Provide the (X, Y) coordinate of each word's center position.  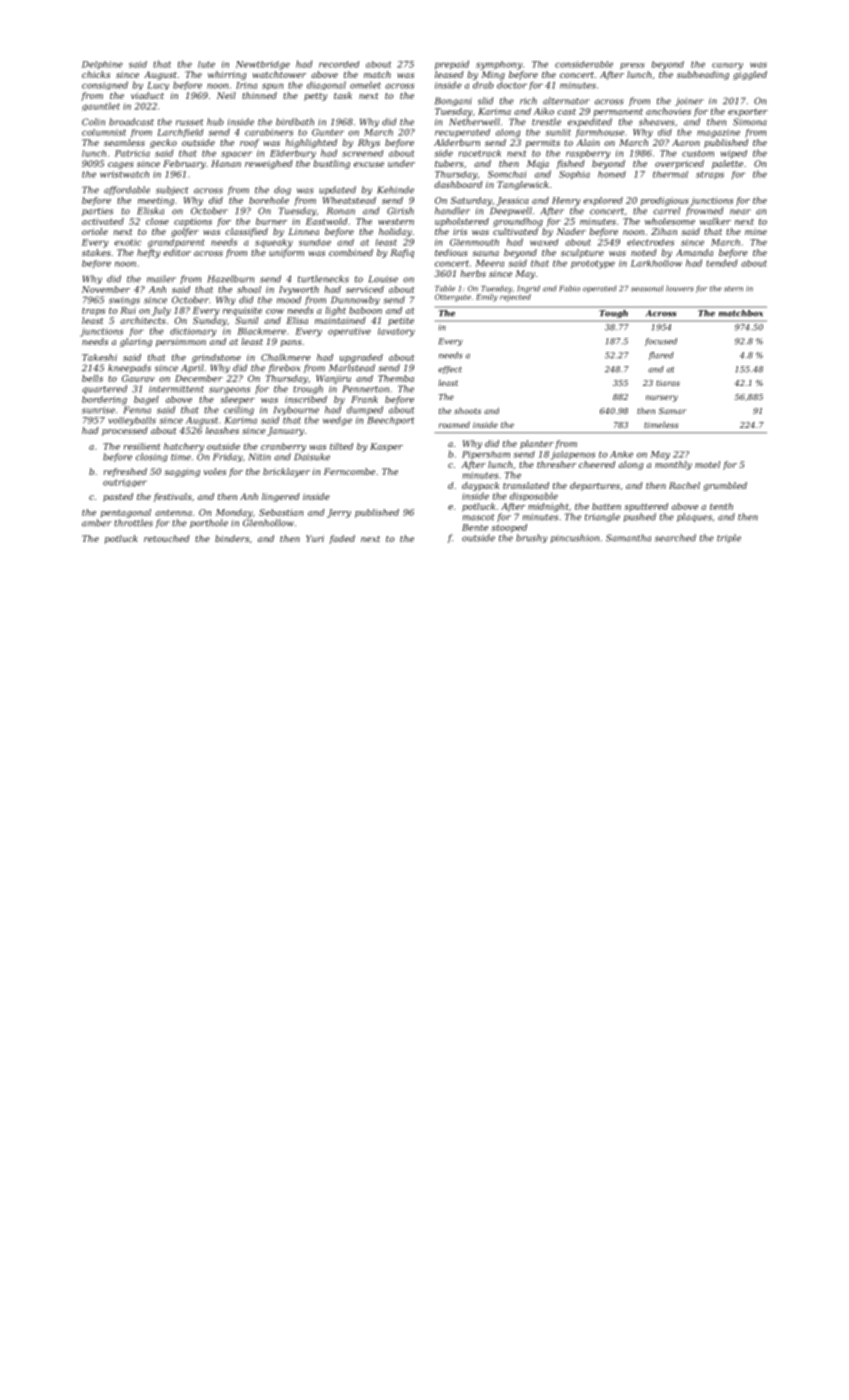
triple (729, 538)
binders (232, 538)
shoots (467, 410)
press (632, 66)
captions (193, 222)
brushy (532, 538)
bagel (146, 400)
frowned (704, 211)
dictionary (193, 332)
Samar (672, 411)
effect (450, 370)
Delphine (102, 65)
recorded (339, 64)
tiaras (668, 383)
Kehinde (395, 190)
